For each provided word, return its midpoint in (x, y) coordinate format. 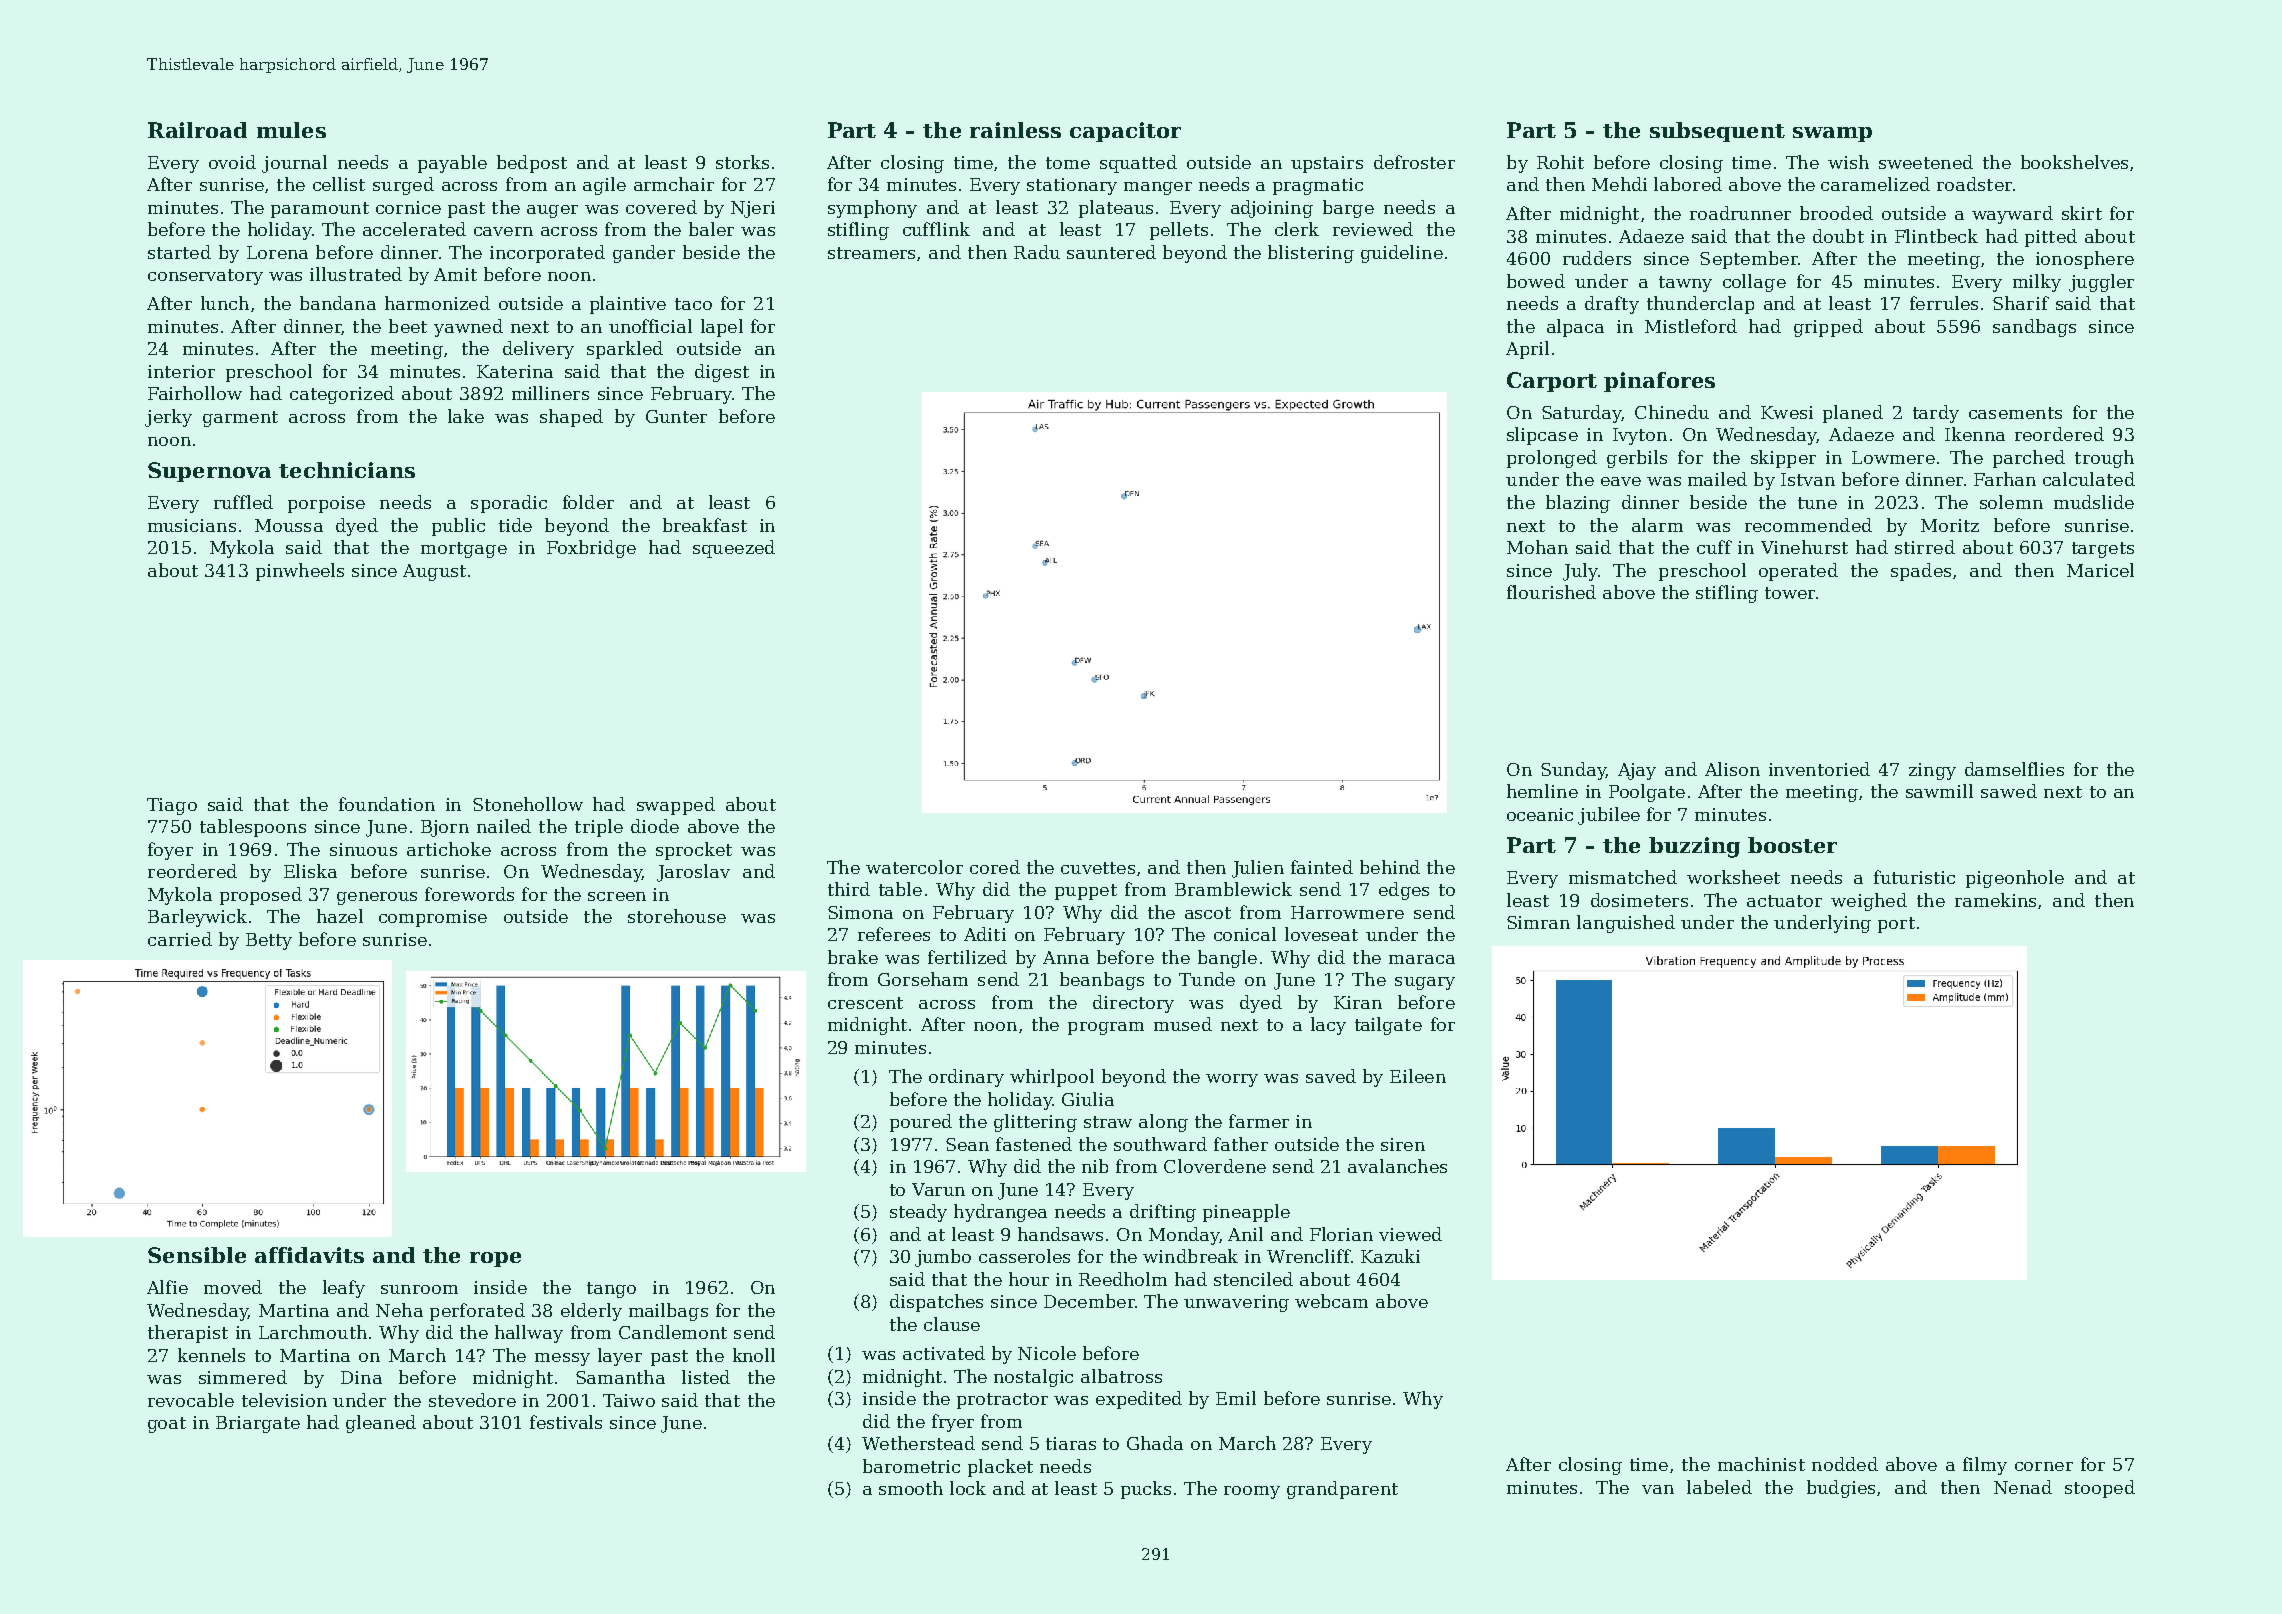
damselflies (2014, 769)
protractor (1002, 1401)
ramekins (1995, 900)
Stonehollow (528, 804)
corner (2044, 1466)
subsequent (1717, 132)
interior (181, 371)
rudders (1597, 258)
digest (722, 373)
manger (1158, 188)
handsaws (1060, 1234)
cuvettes (1098, 868)
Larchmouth (313, 1332)
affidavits (309, 1255)
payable (452, 164)
